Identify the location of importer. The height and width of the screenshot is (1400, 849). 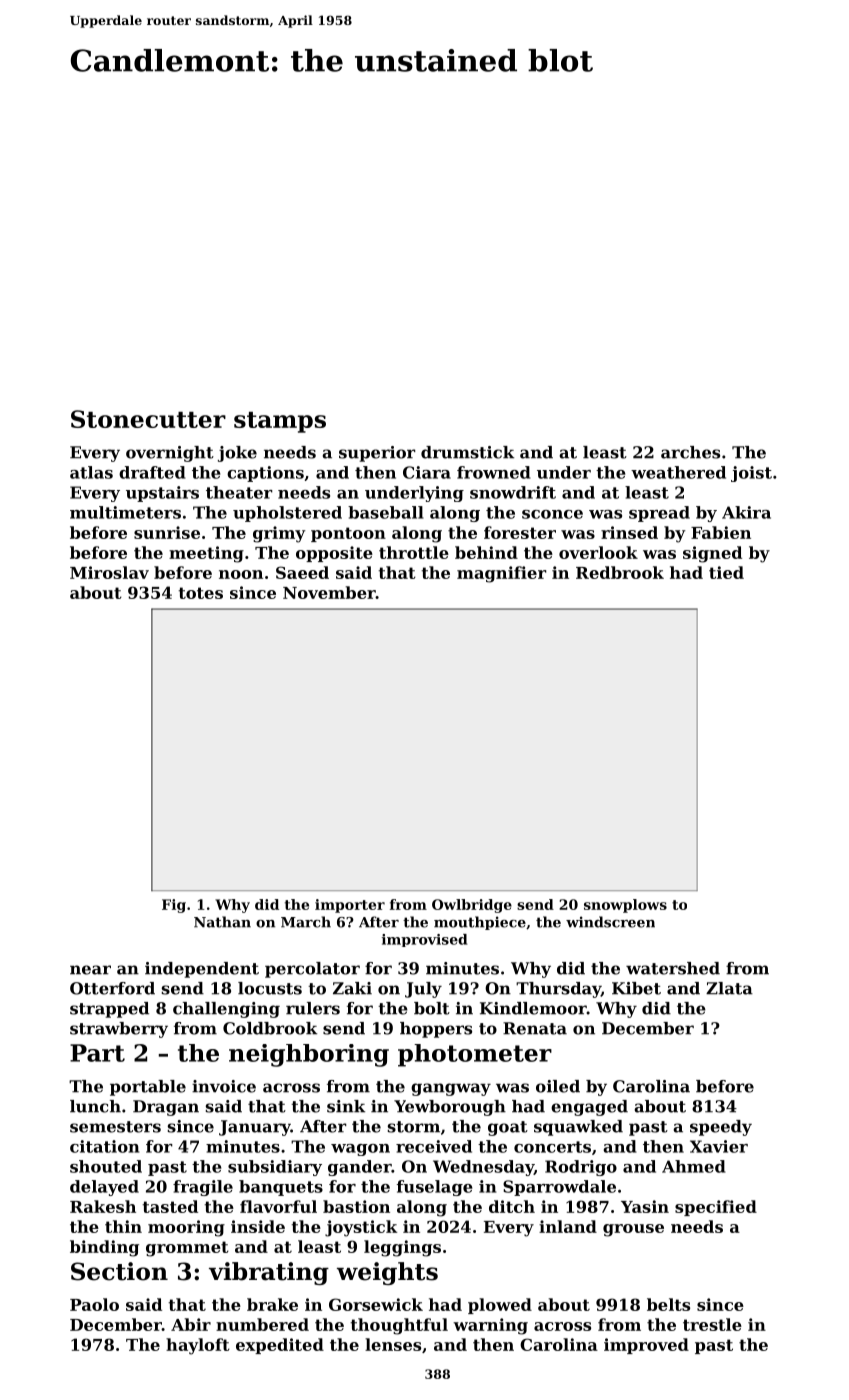
(350, 906).
